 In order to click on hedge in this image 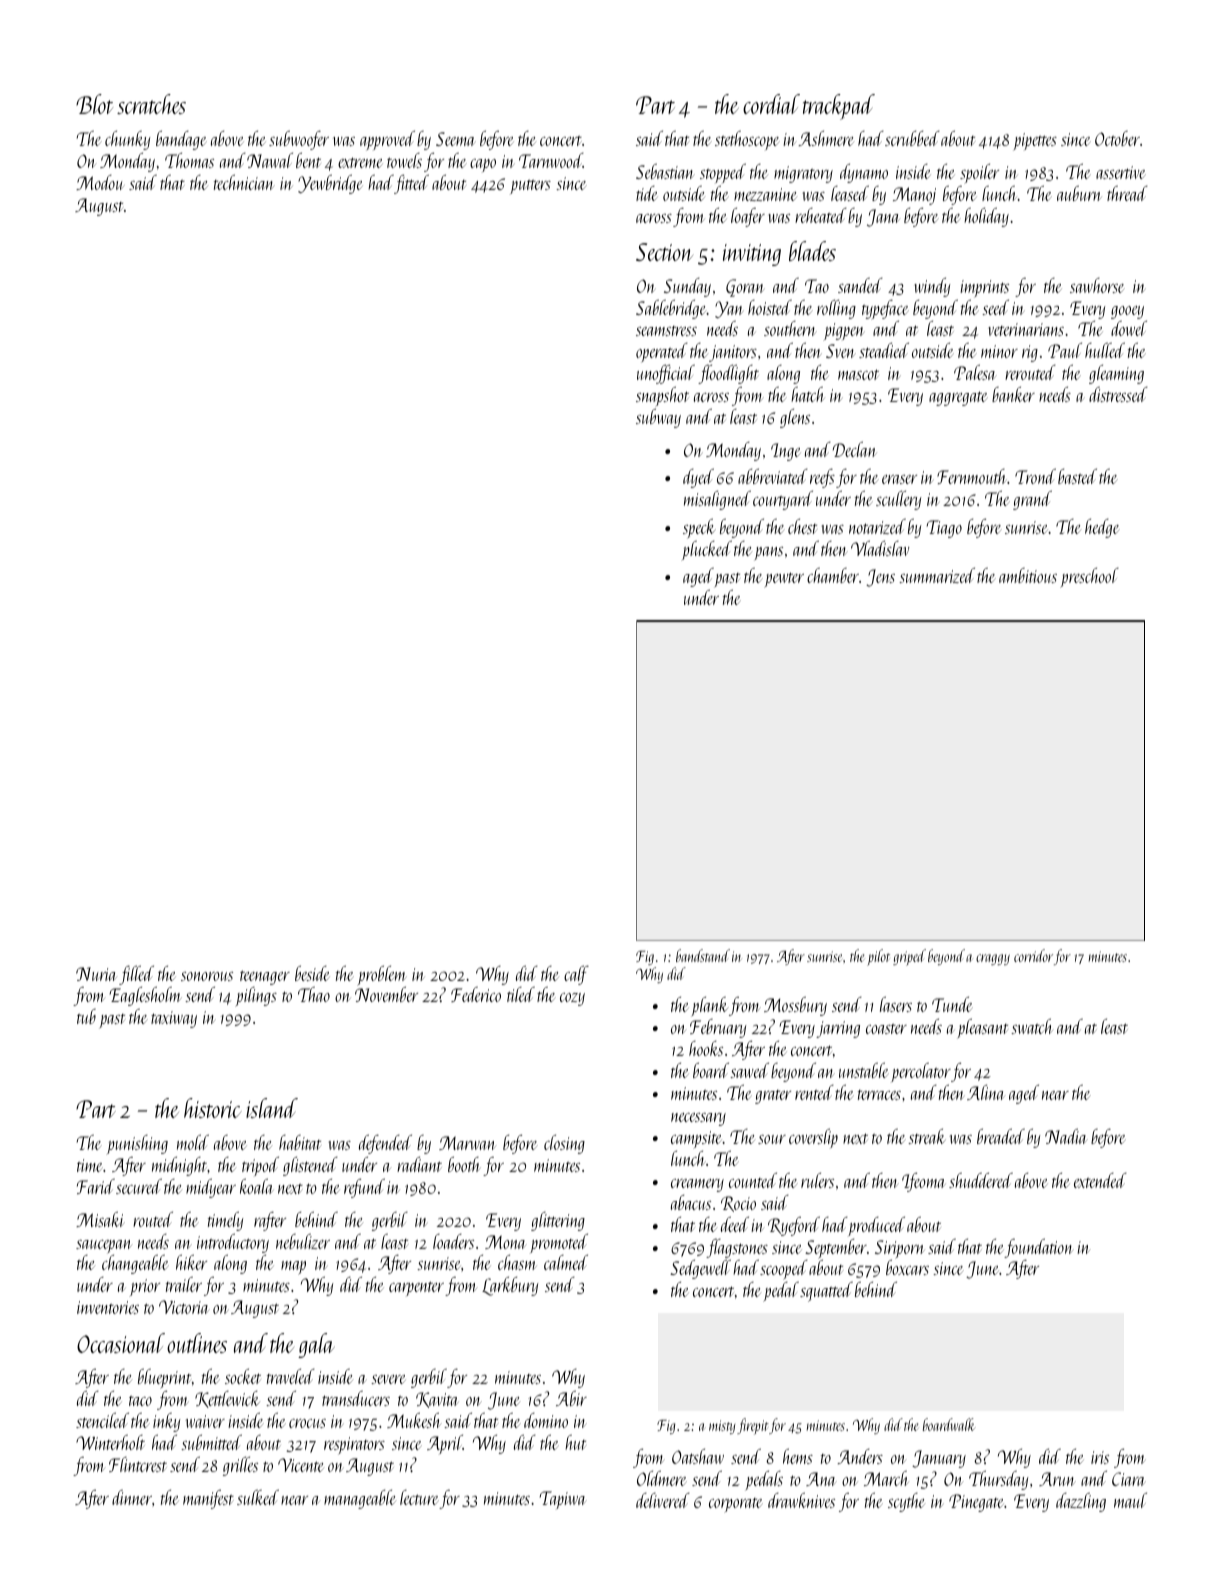, I will do `click(1102, 528)`.
